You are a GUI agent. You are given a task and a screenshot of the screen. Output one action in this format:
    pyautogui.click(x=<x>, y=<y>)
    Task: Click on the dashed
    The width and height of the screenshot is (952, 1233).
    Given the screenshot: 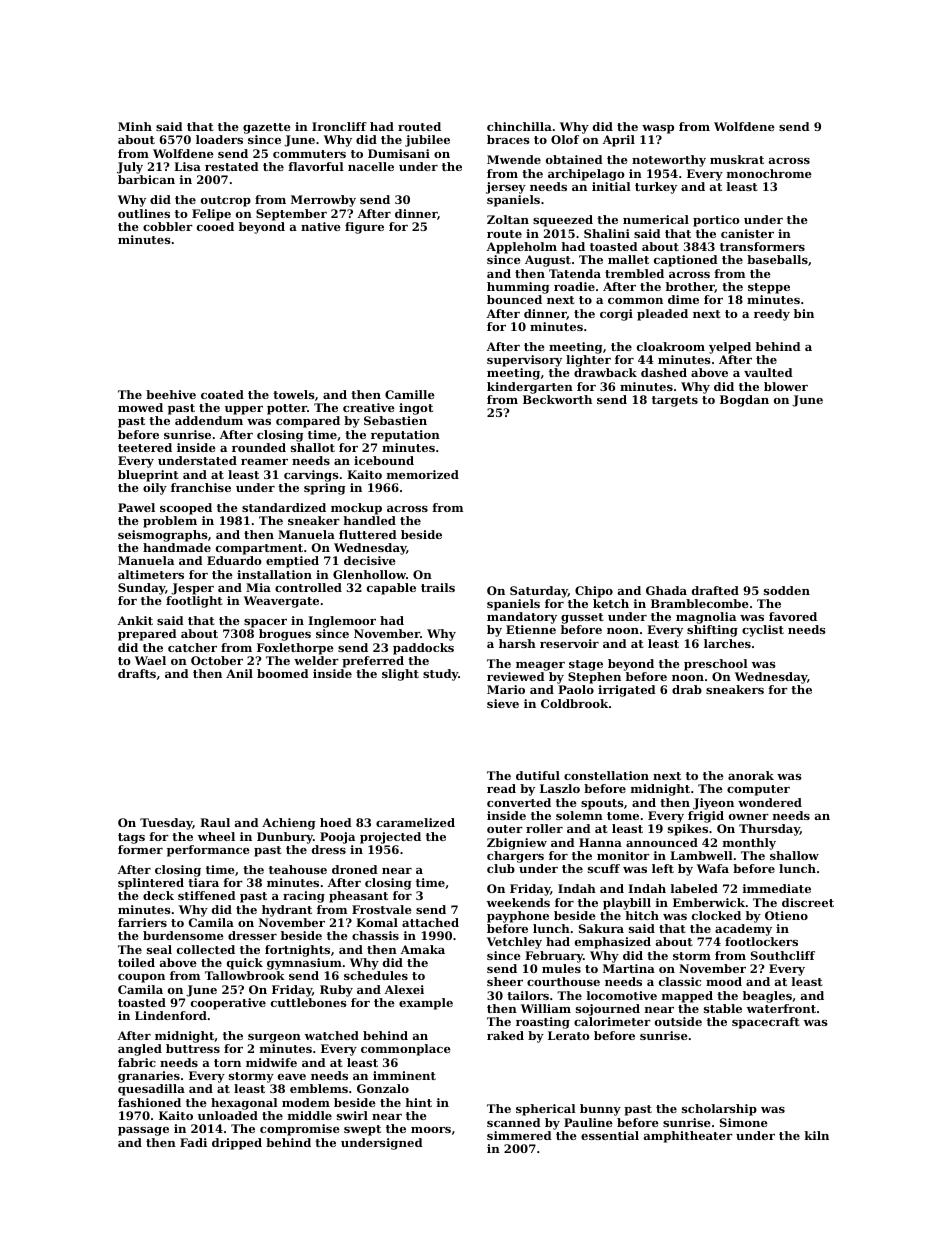 What is the action you would take?
    pyautogui.click(x=664, y=372)
